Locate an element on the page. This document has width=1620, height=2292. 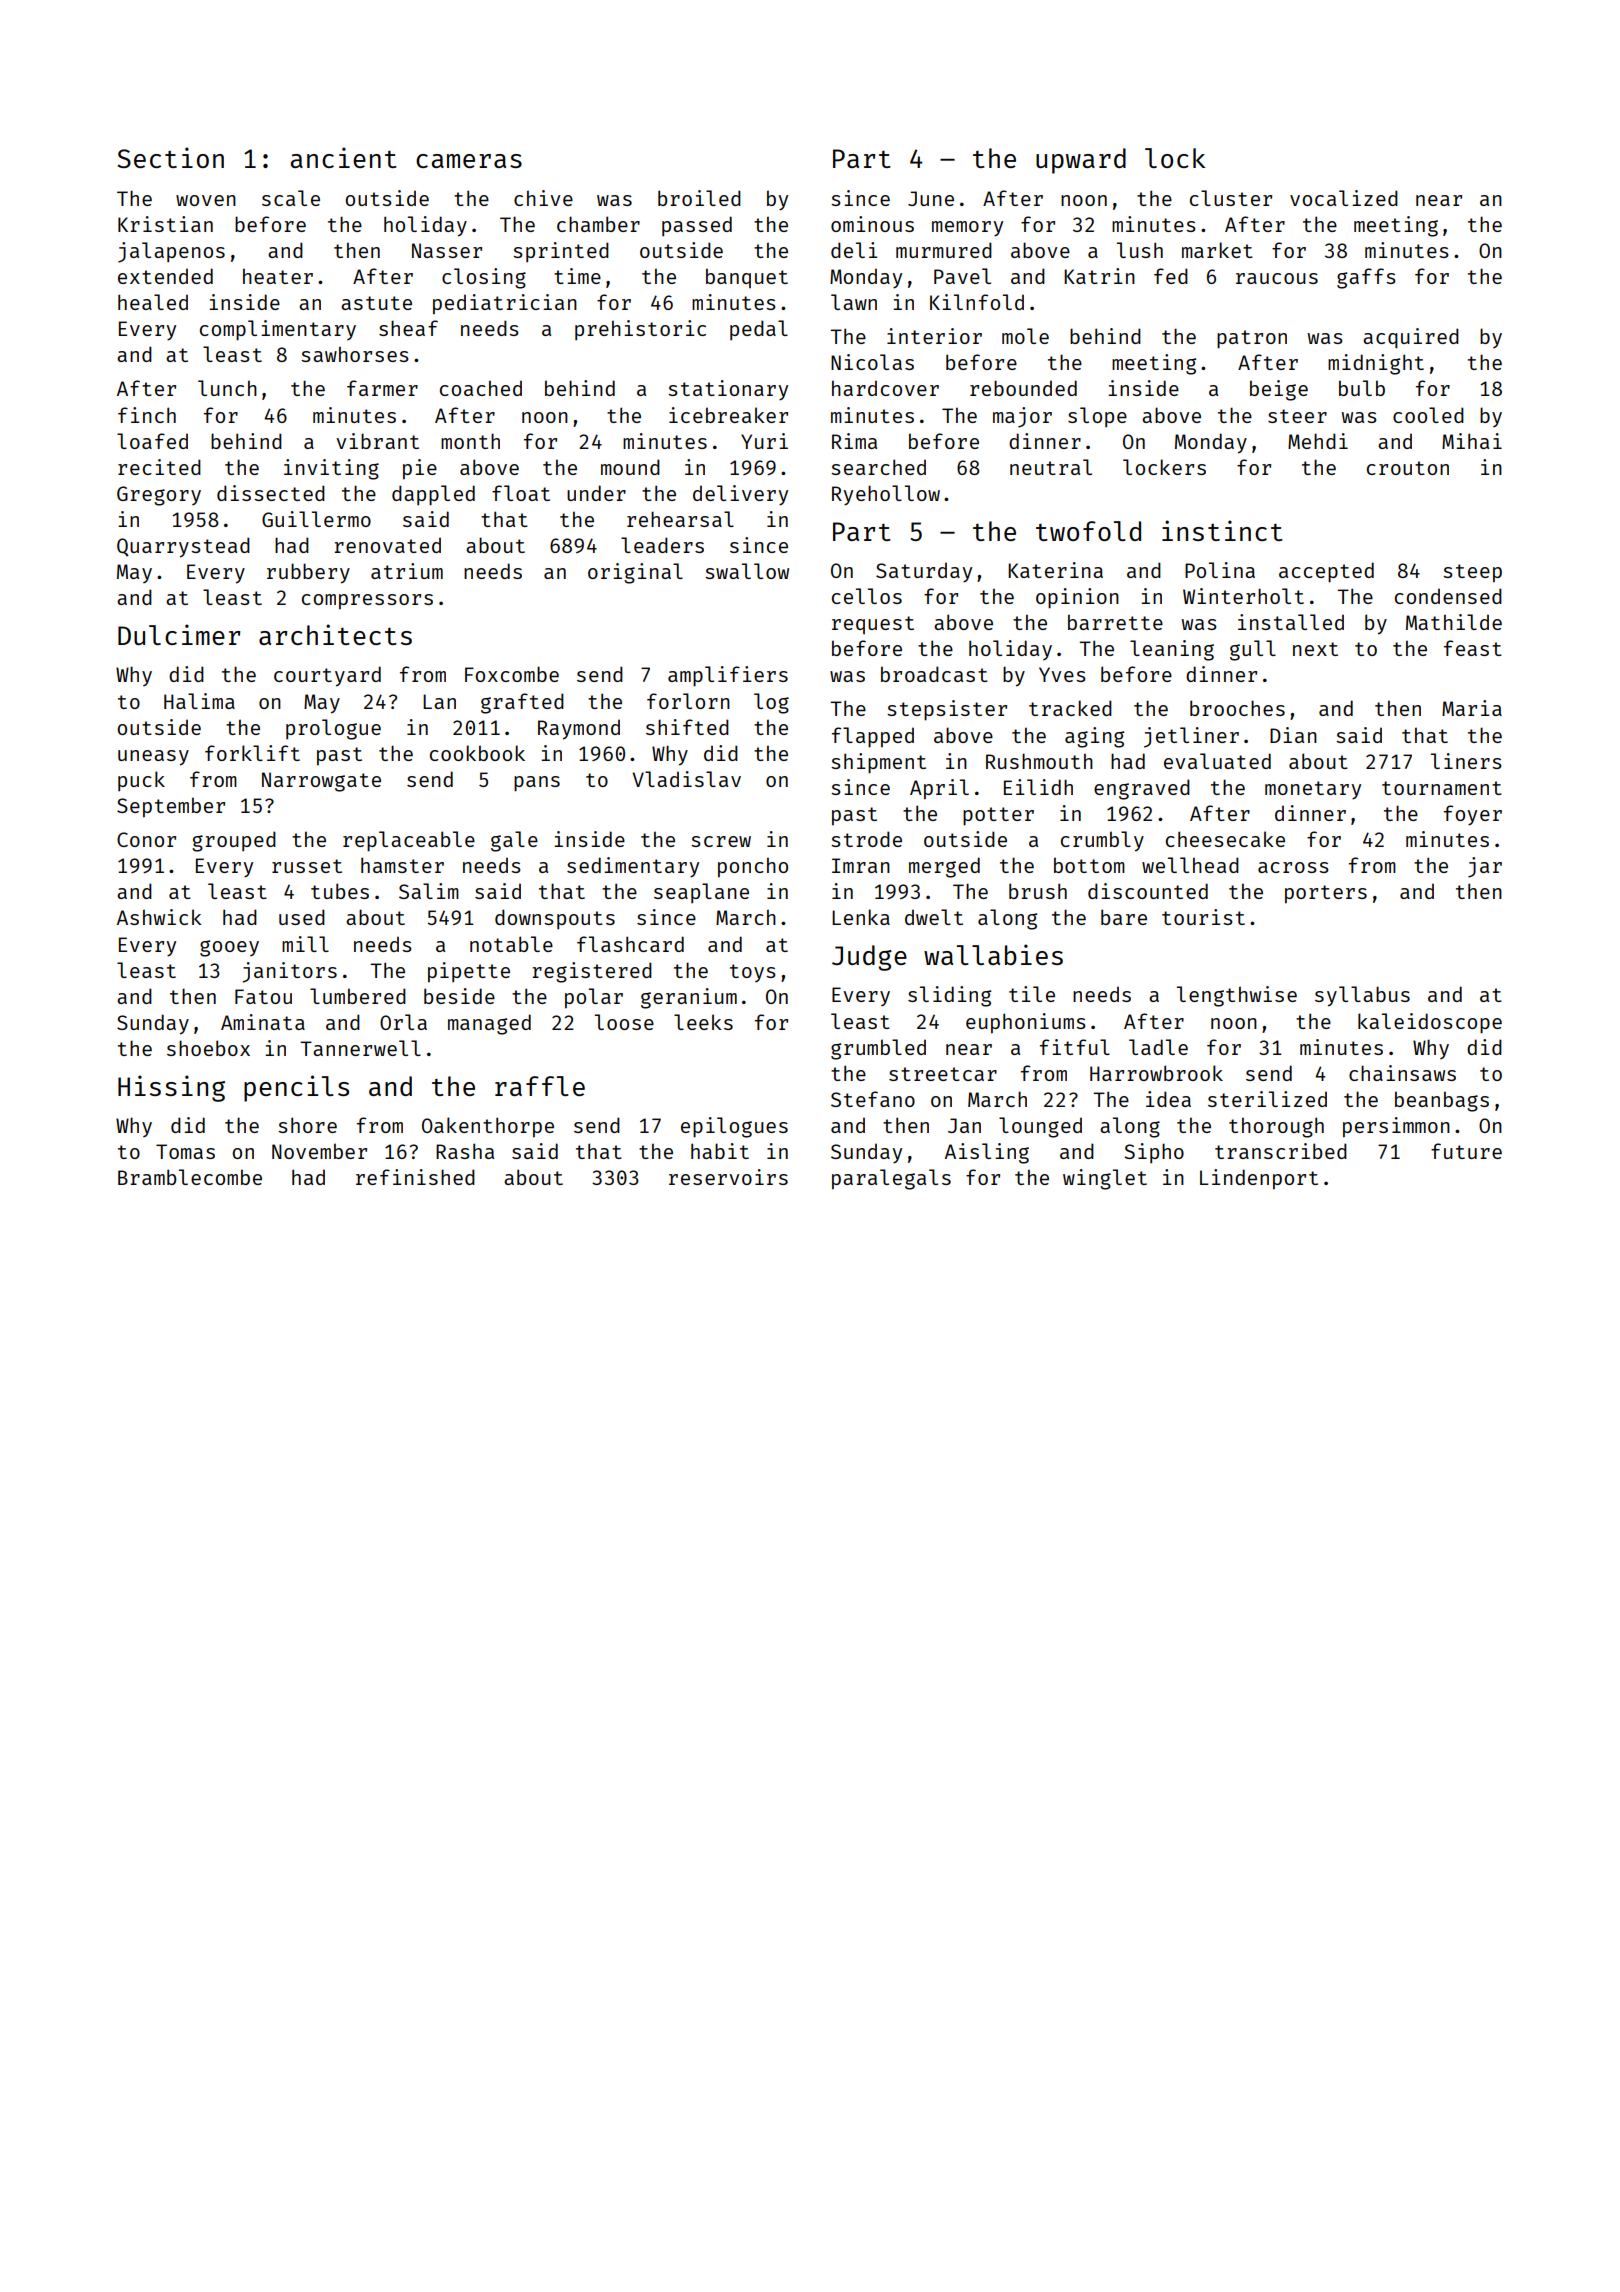
ominous is located at coordinates (872, 224).
